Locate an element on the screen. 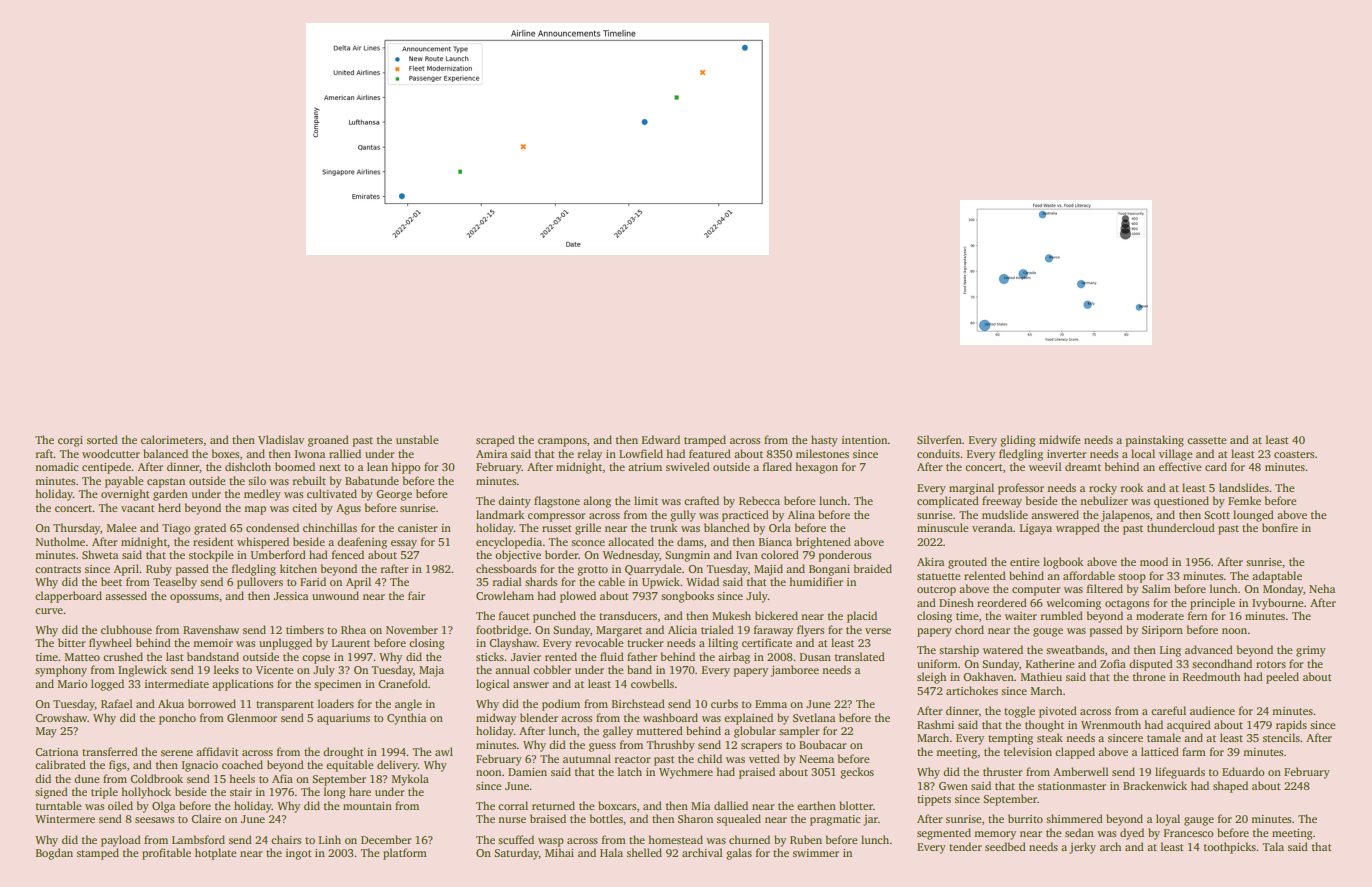 This screenshot has height=887, width=1372. tramped is located at coordinates (705, 441).
